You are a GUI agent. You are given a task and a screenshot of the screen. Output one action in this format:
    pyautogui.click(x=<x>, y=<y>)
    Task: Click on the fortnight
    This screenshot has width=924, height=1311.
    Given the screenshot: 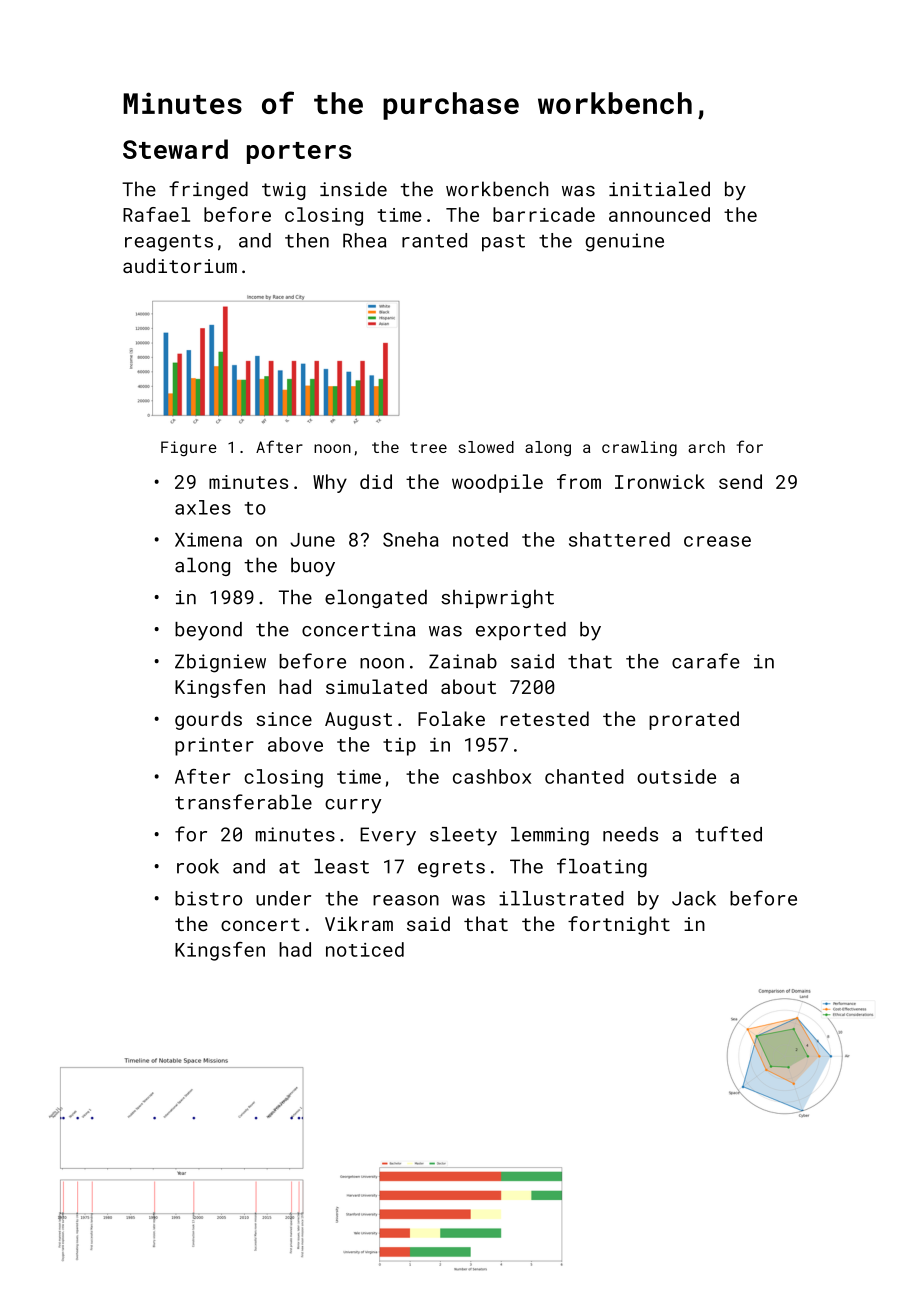 What is the action you would take?
    pyautogui.click(x=619, y=925)
